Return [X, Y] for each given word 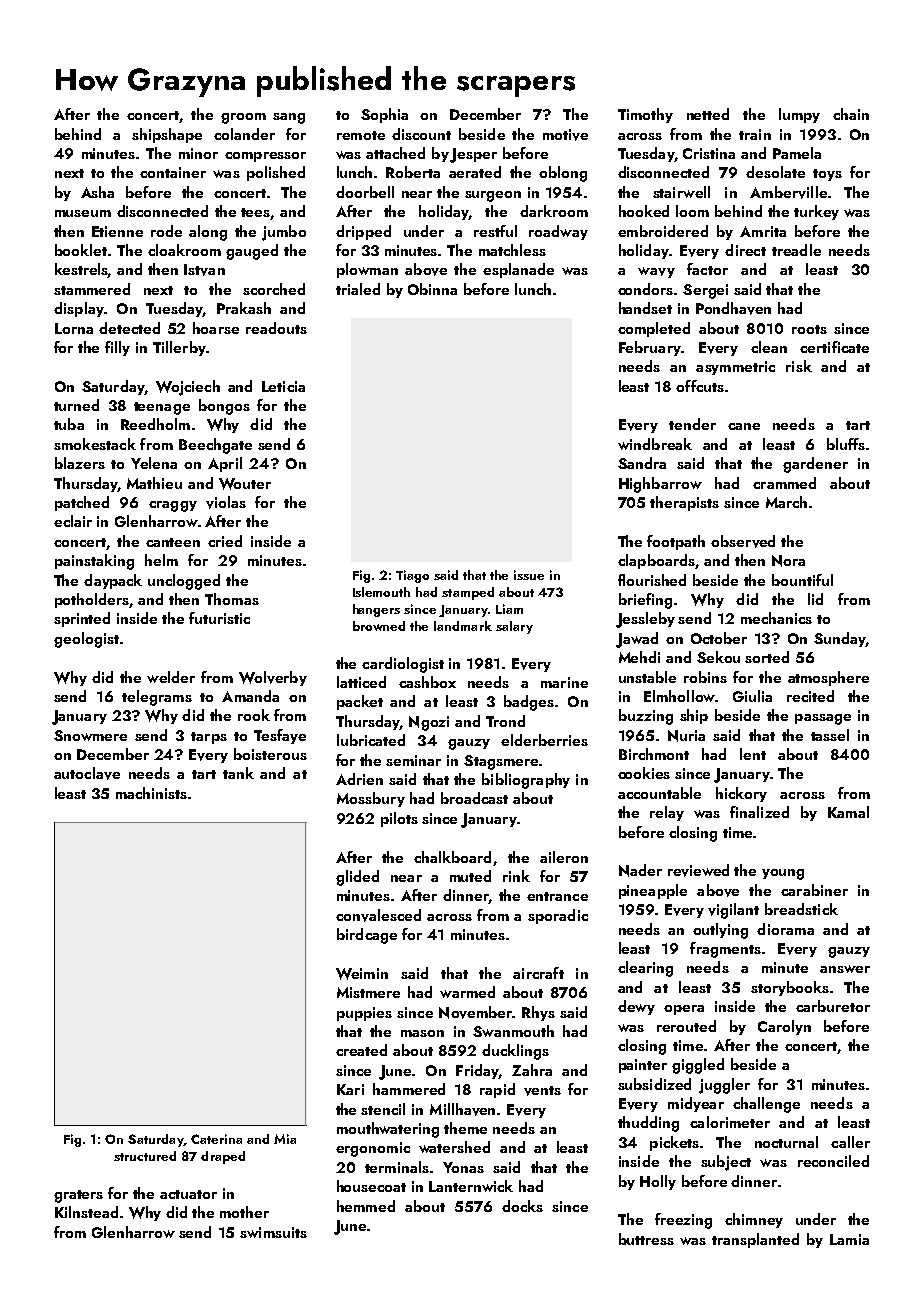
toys [827, 175]
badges [529, 703]
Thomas [232, 599]
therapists [684, 503]
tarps [209, 738]
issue [529, 575]
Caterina [216, 1139]
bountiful [802, 580]
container [173, 172]
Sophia [384, 115]
